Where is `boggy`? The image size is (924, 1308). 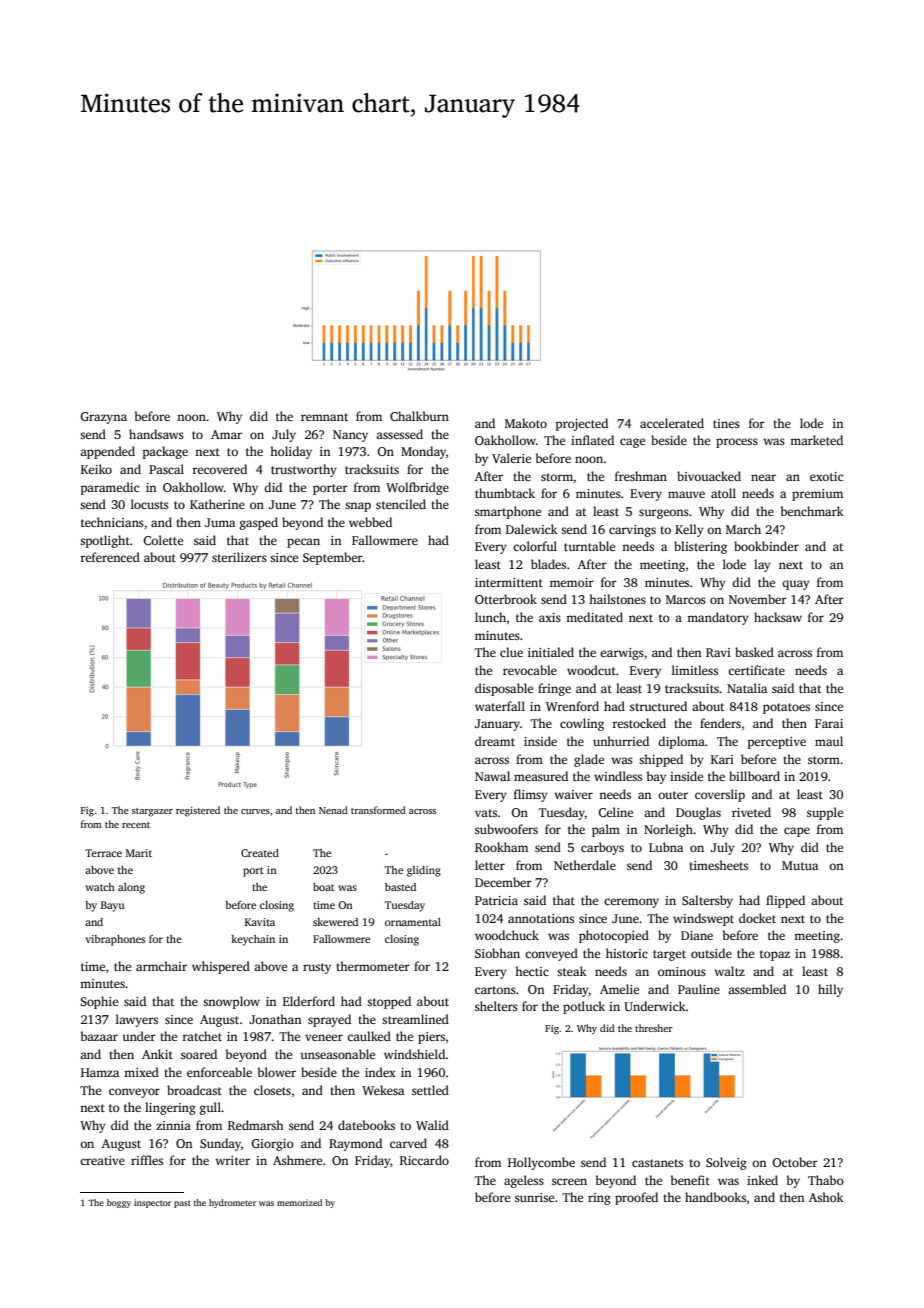 boggy is located at coordinates (119, 1203).
